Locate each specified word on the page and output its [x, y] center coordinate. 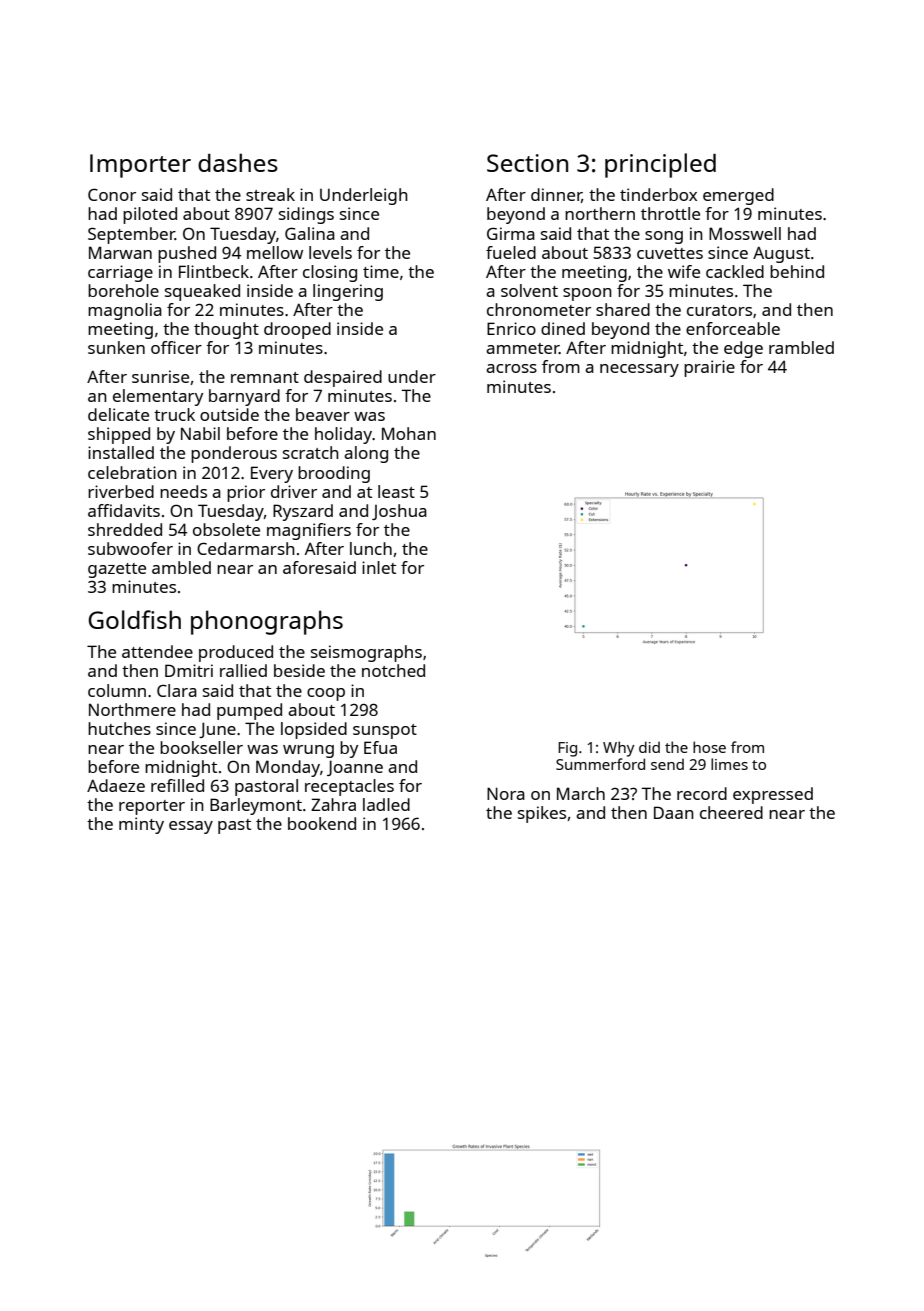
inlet [379, 567]
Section [527, 163]
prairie [709, 368]
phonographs [267, 622]
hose [709, 747]
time [381, 271]
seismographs [366, 653]
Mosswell [745, 233]
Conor [112, 194]
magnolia [125, 311]
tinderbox [658, 194]
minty [141, 825]
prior [246, 493]
